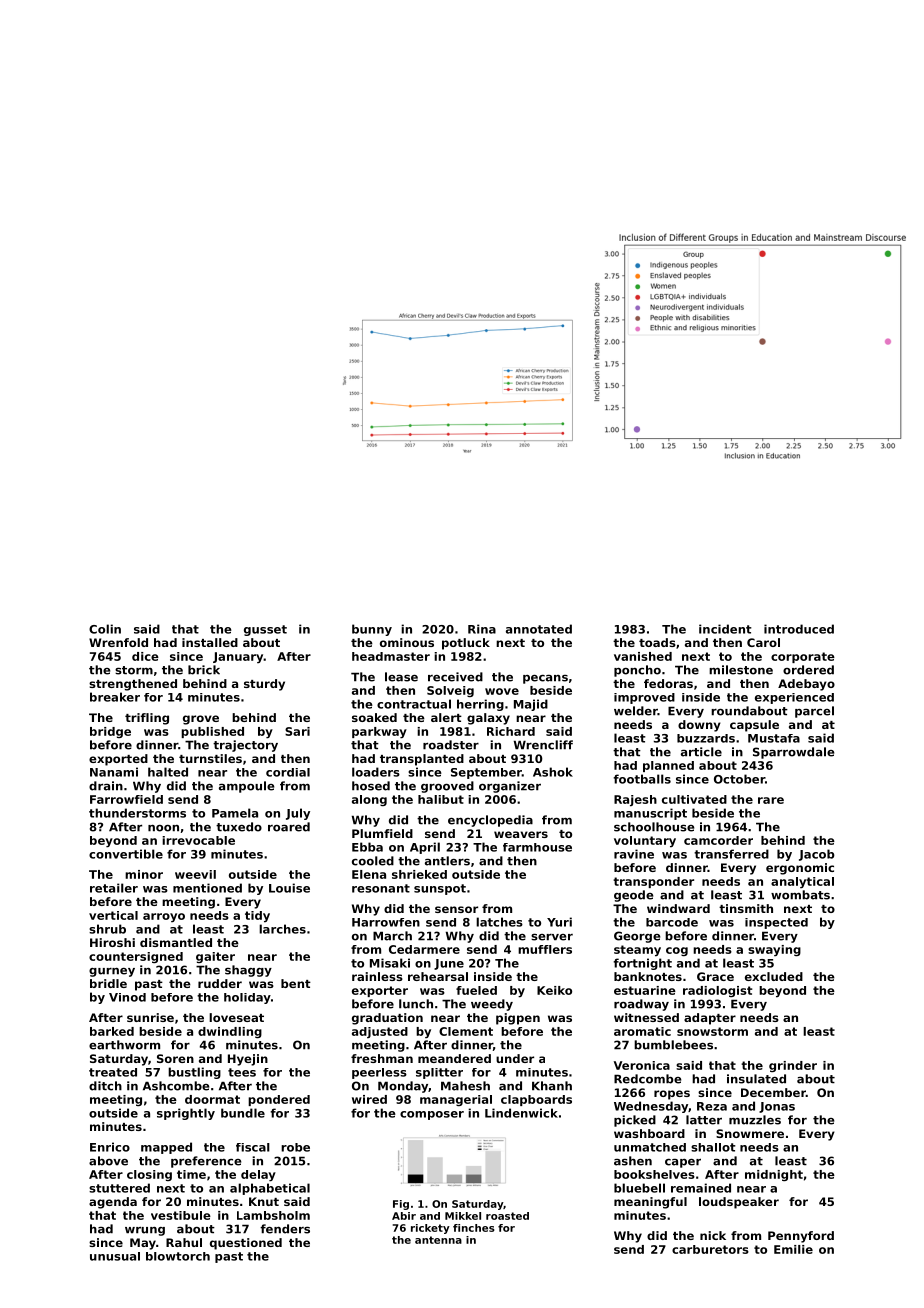 This screenshot has width=924, height=1308. What do you see at coordinates (776, 923) in the screenshot?
I see `inspected` at bounding box center [776, 923].
